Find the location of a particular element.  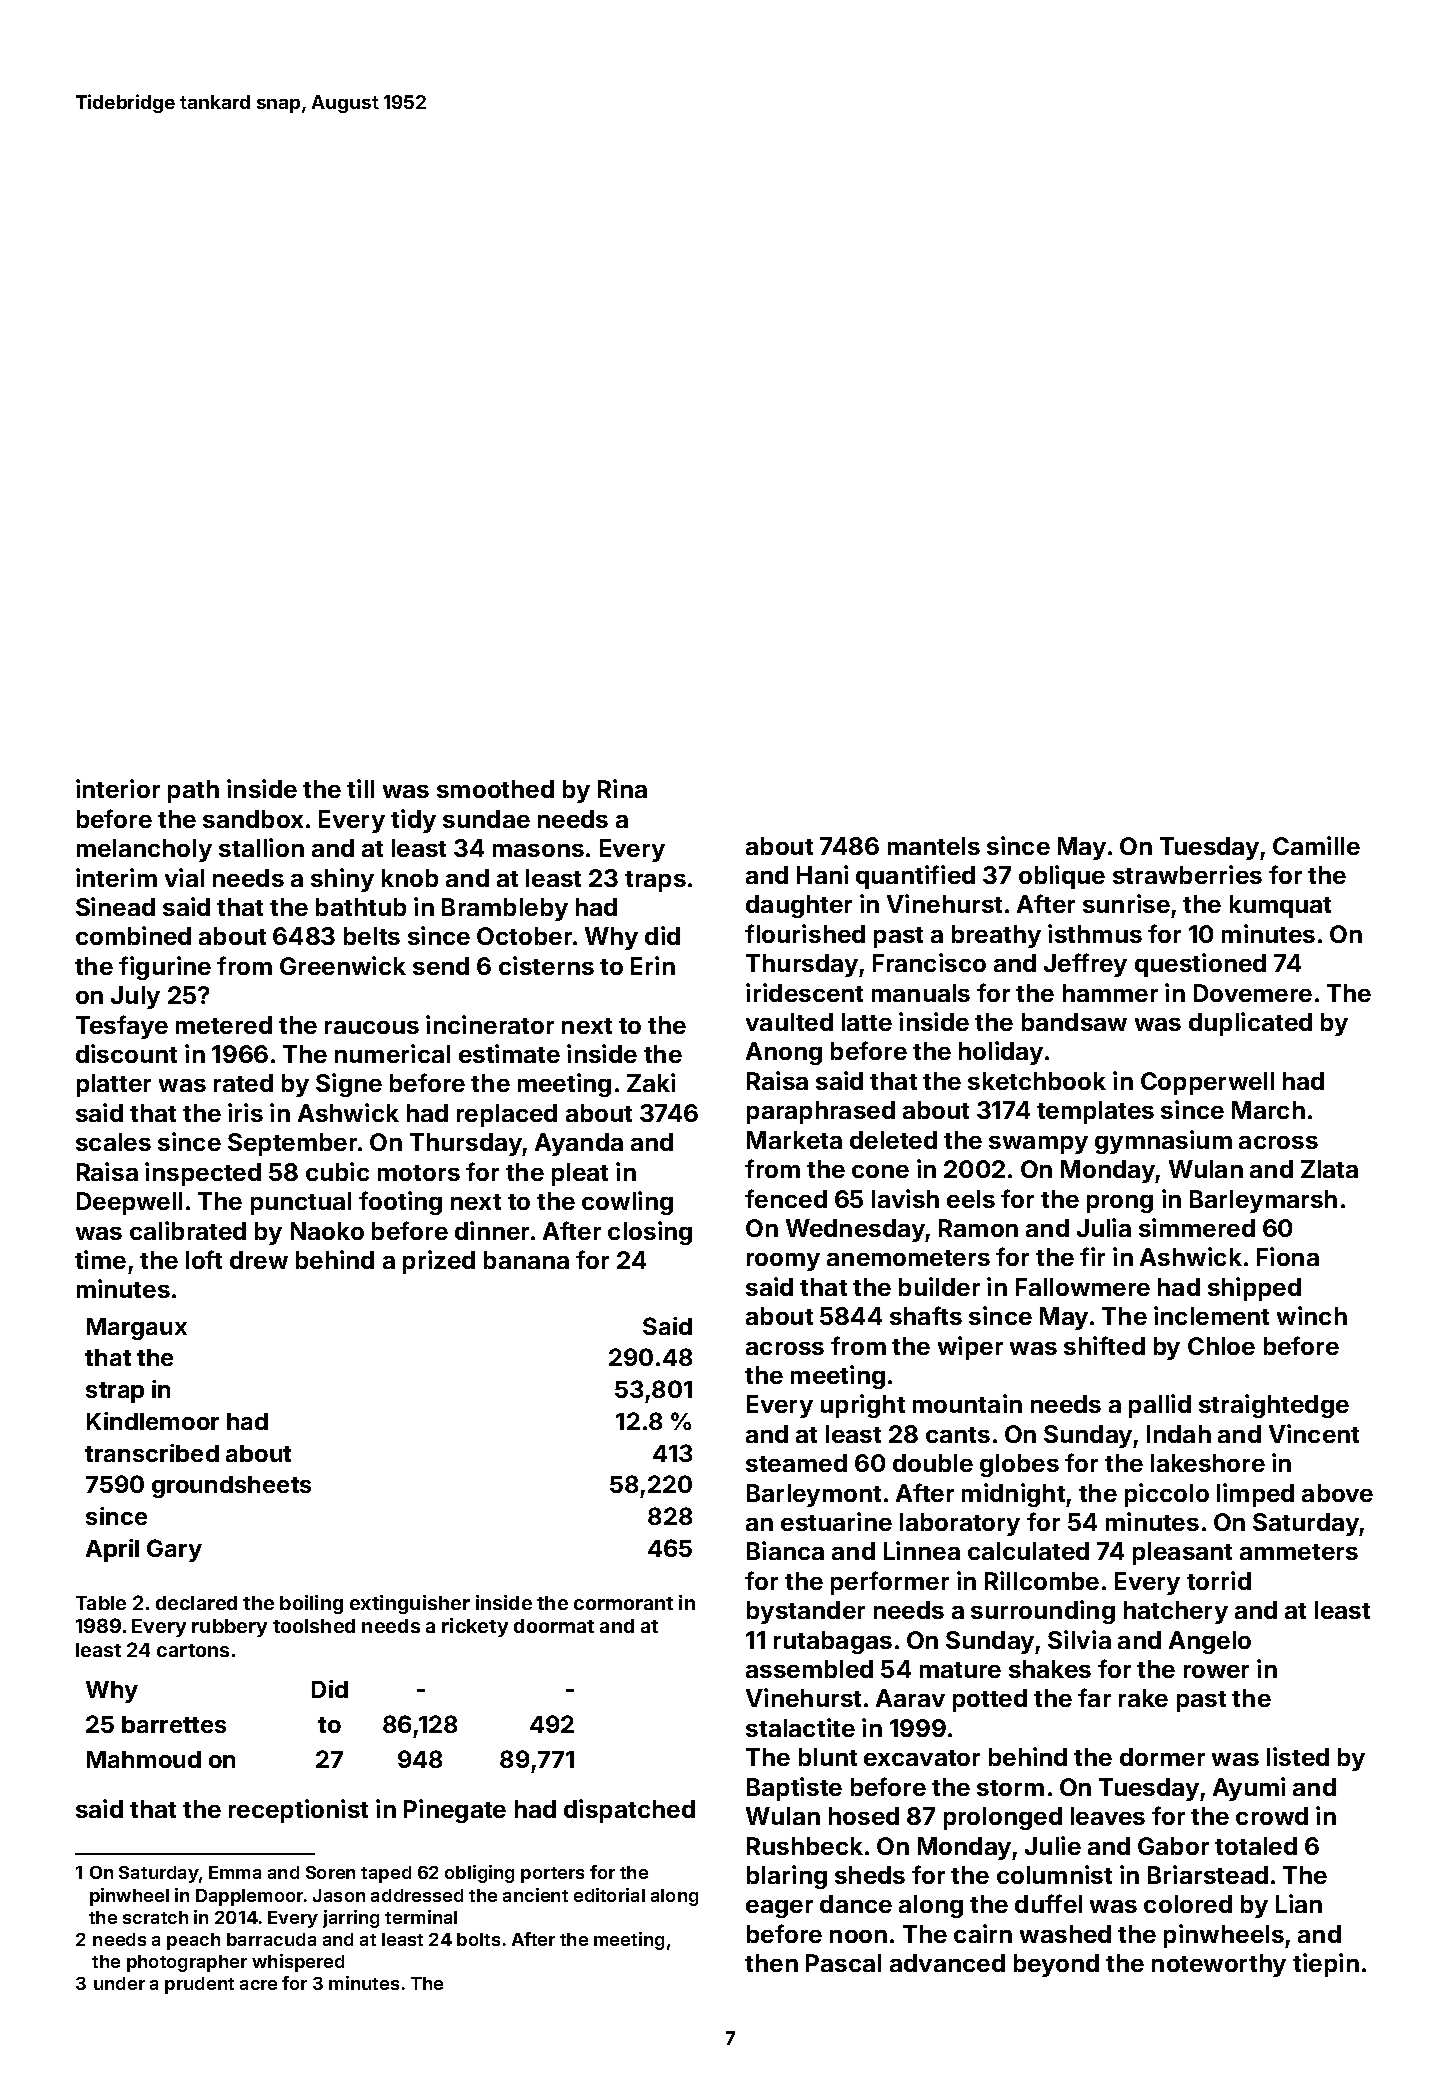

traps is located at coordinates (655, 881).
